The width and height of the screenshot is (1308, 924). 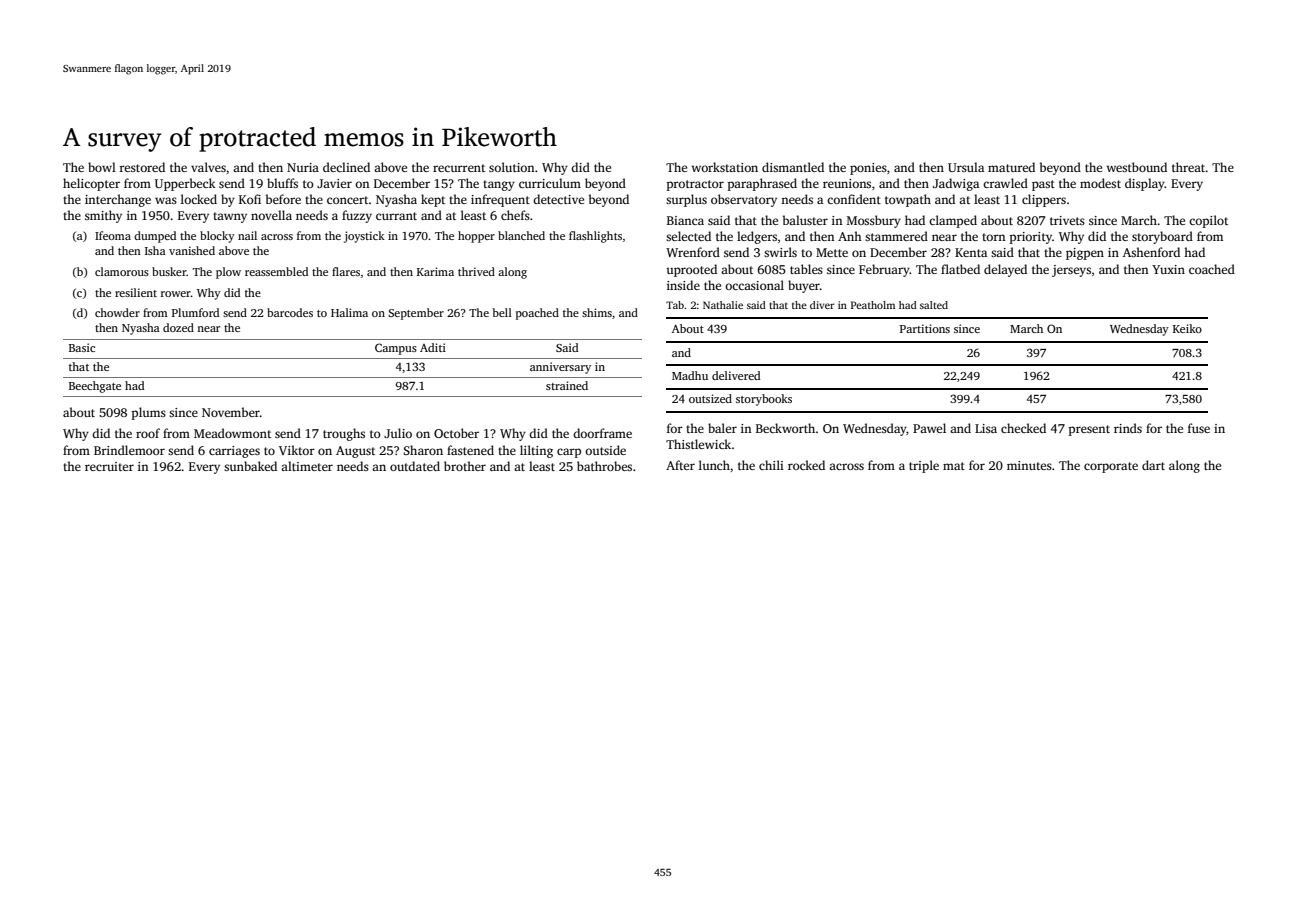 I want to click on shims, so click(x=597, y=312).
